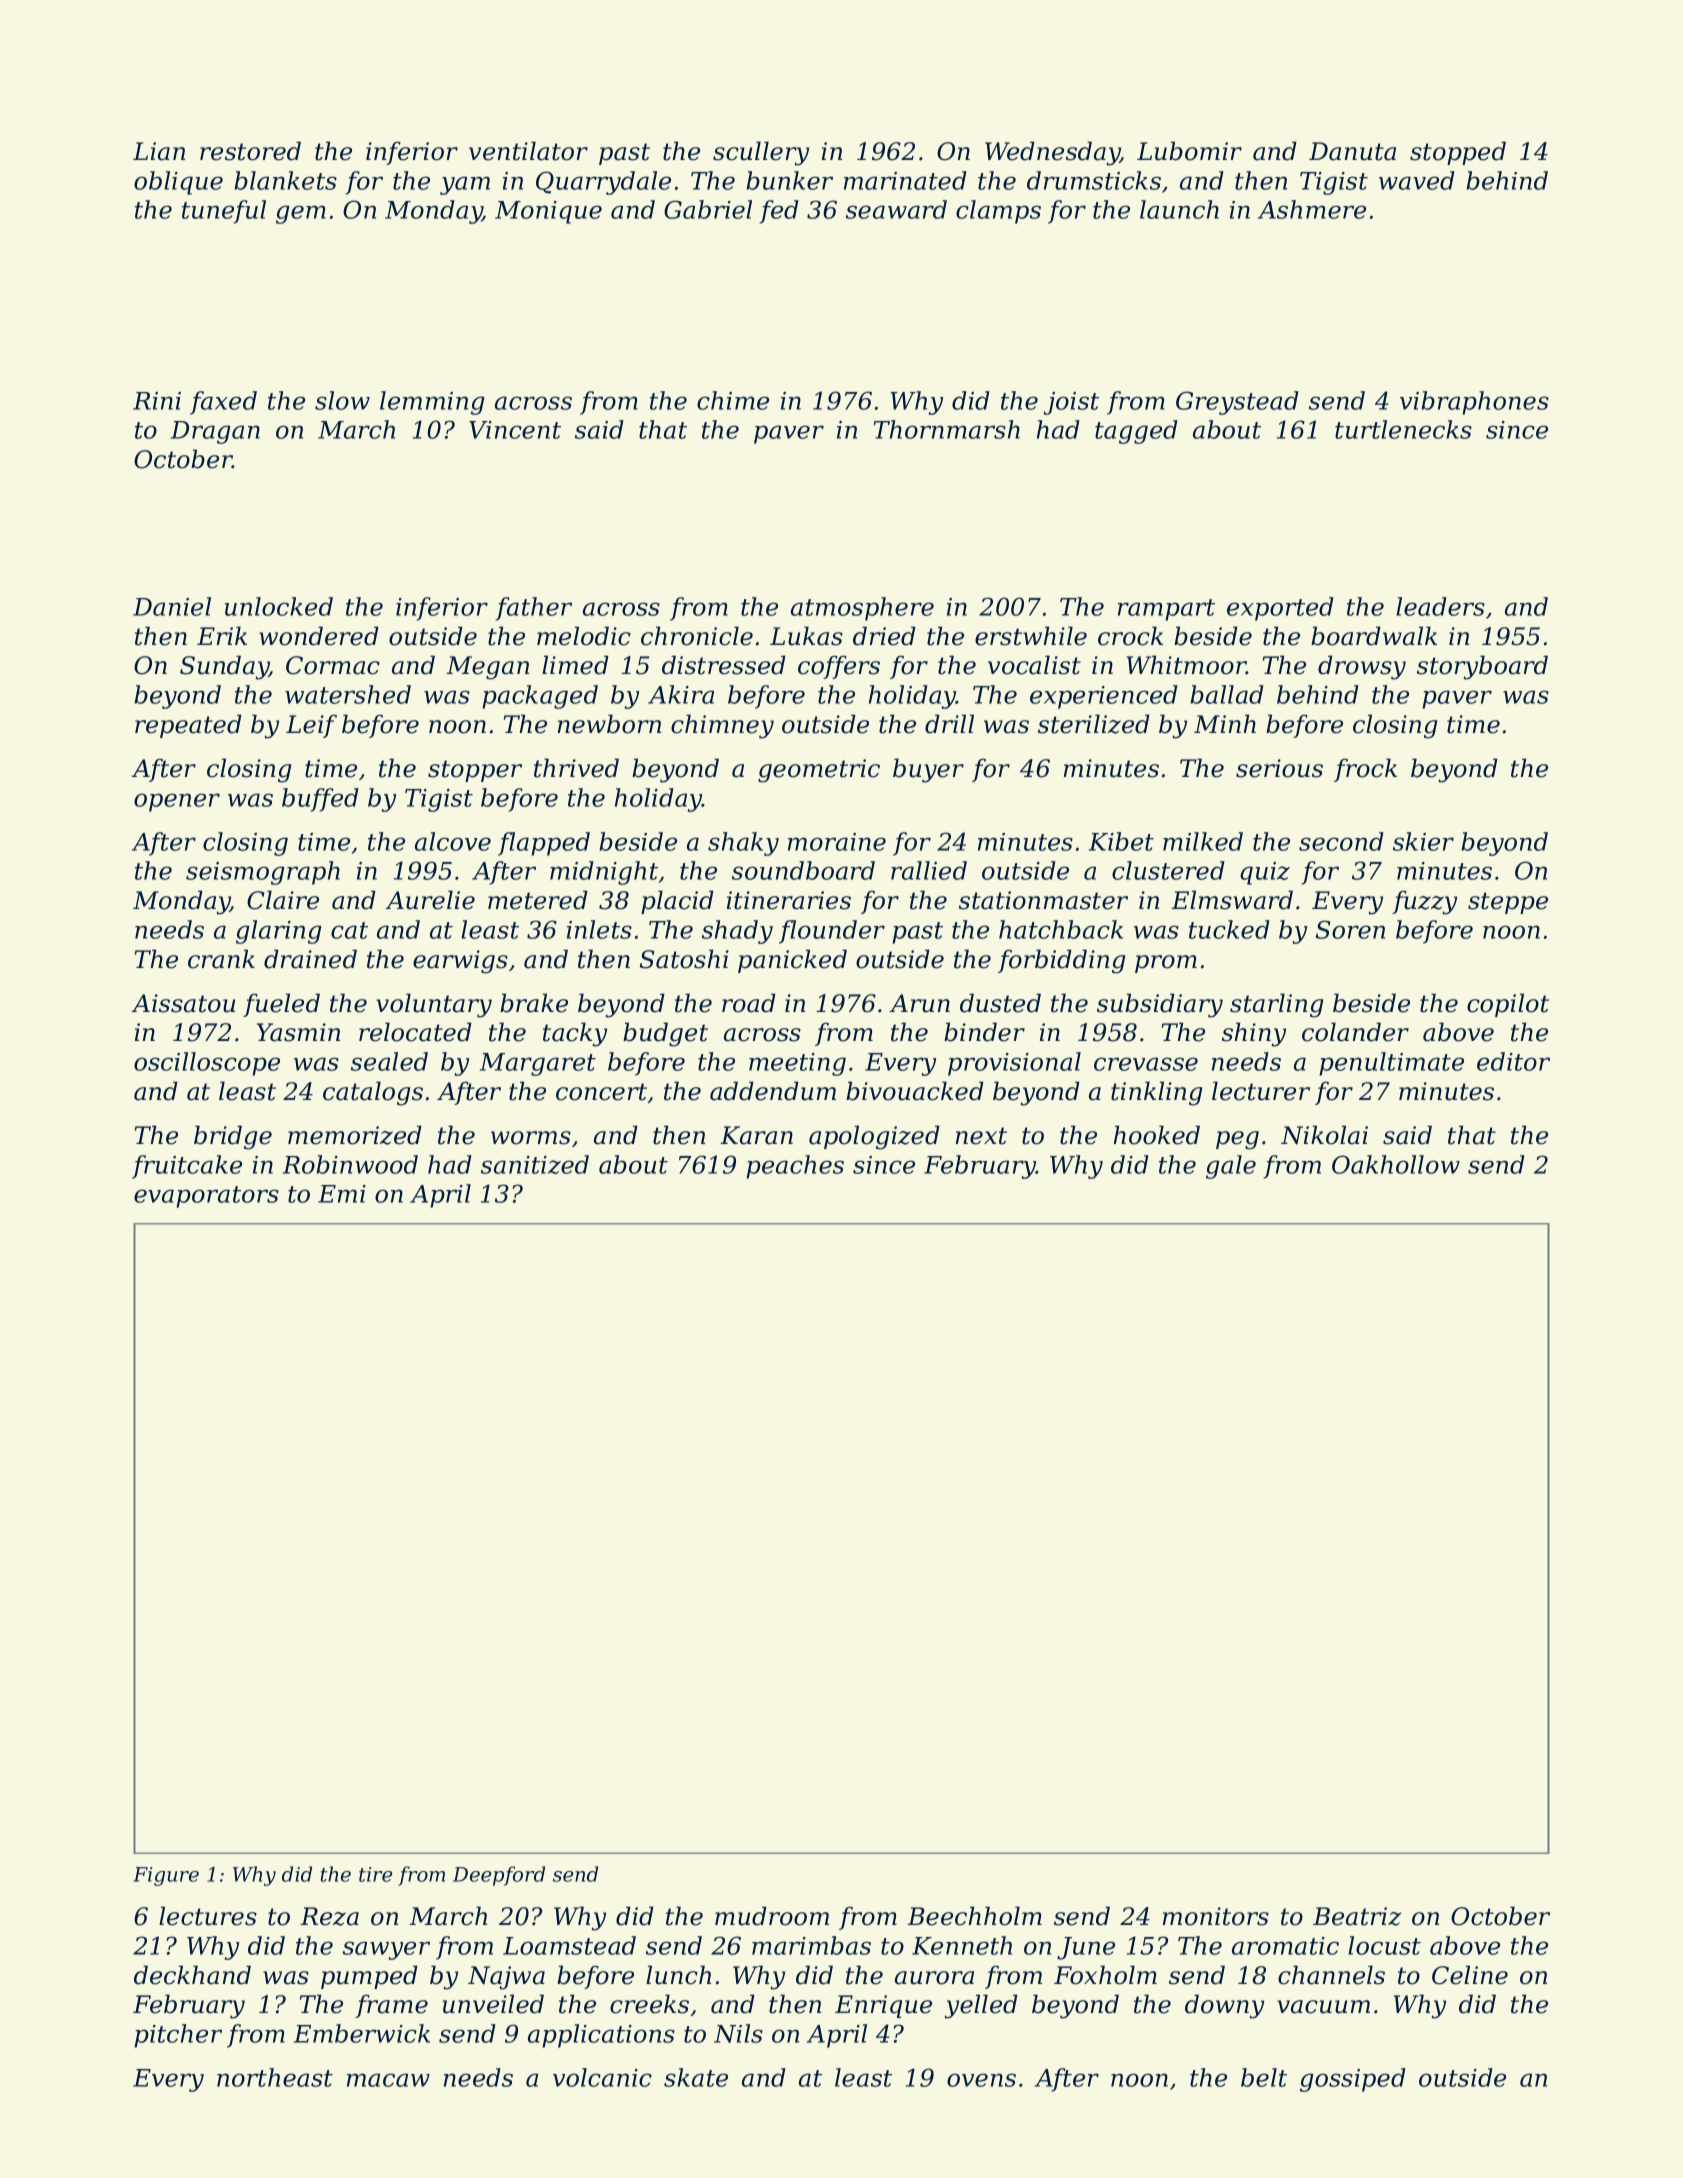 The width and height of the screenshot is (1683, 2178). What do you see at coordinates (1417, 180) in the screenshot?
I see `waved` at bounding box center [1417, 180].
